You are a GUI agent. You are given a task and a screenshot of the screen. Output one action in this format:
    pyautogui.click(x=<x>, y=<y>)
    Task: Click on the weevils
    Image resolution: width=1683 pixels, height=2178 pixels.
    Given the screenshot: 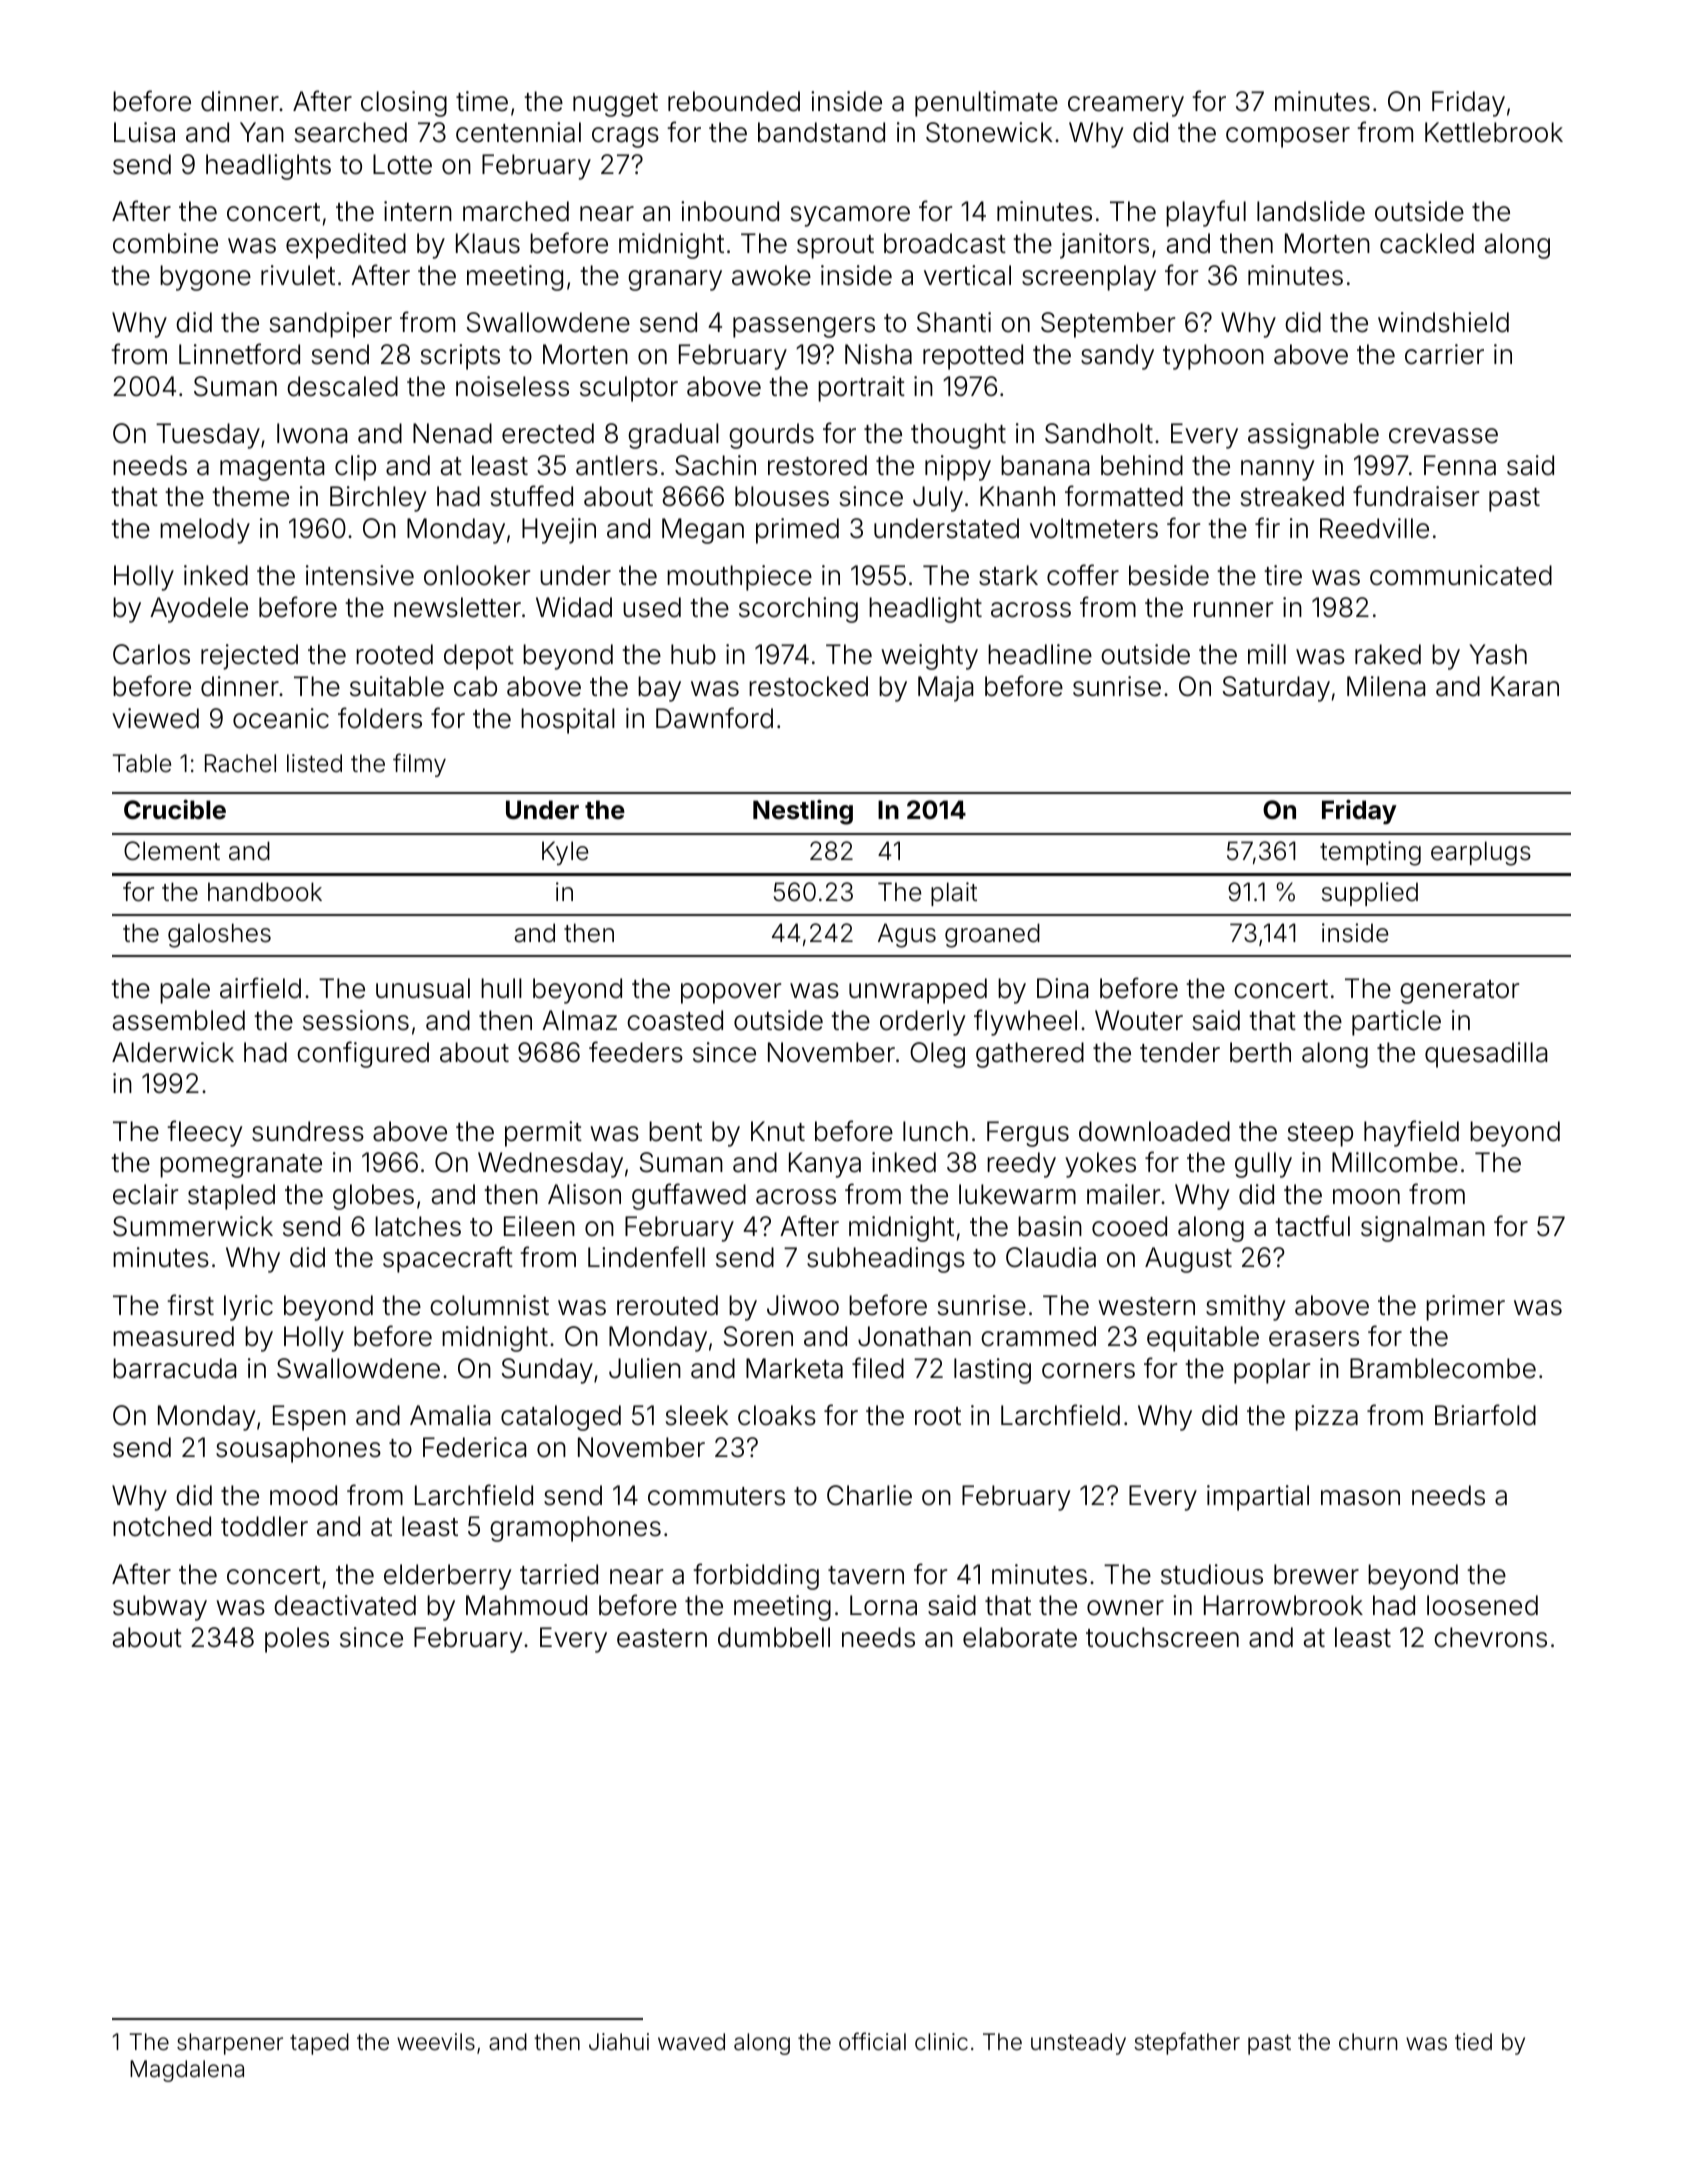 What is the action you would take?
    pyautogui.click(x=436, y=2042)
